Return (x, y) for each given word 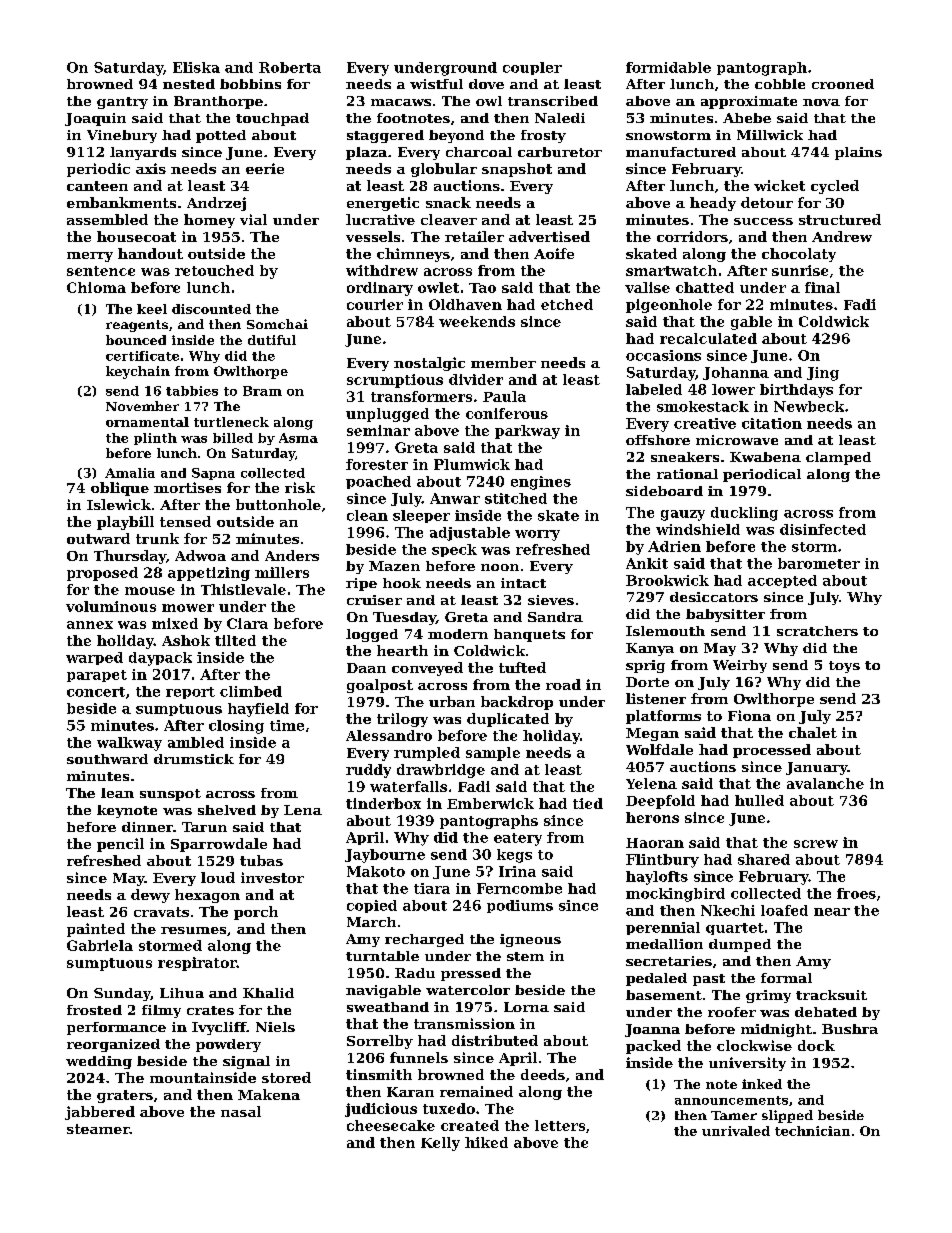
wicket (779, 185)
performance (116, 1028)
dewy (150, 896)
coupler (532, 68)
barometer (819, 563)
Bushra (850, 1029)
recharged (424, 940)
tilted (235, 640)
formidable (668, 67)
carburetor (560, 152)
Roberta (290, 67)
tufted (522, 667)
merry (90, 257)
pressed (471, 974)
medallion (664, 944)
